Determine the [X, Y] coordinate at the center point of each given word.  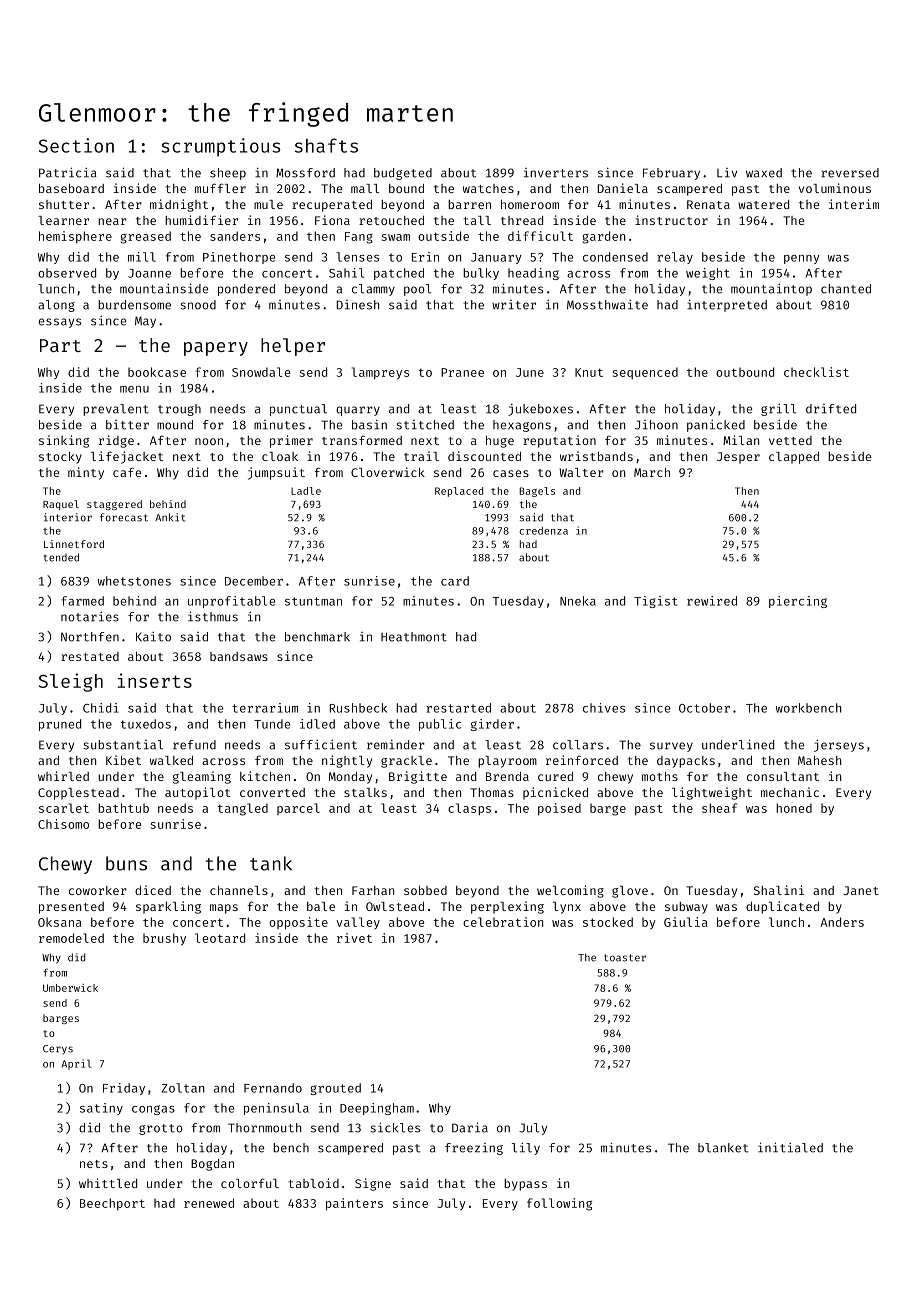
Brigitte [418, 777]
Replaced [459, 492]
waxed [764, 173]
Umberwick [70, 988]
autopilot [197, 793]
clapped [794, 458]
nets [94, 1164]
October [704, 708]
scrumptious [220, 147]
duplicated [782, 907]
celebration [503, 922]
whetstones [134, 581]
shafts [326, 145]
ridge [116, 441]
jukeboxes [540, 410]
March [652, 472]
